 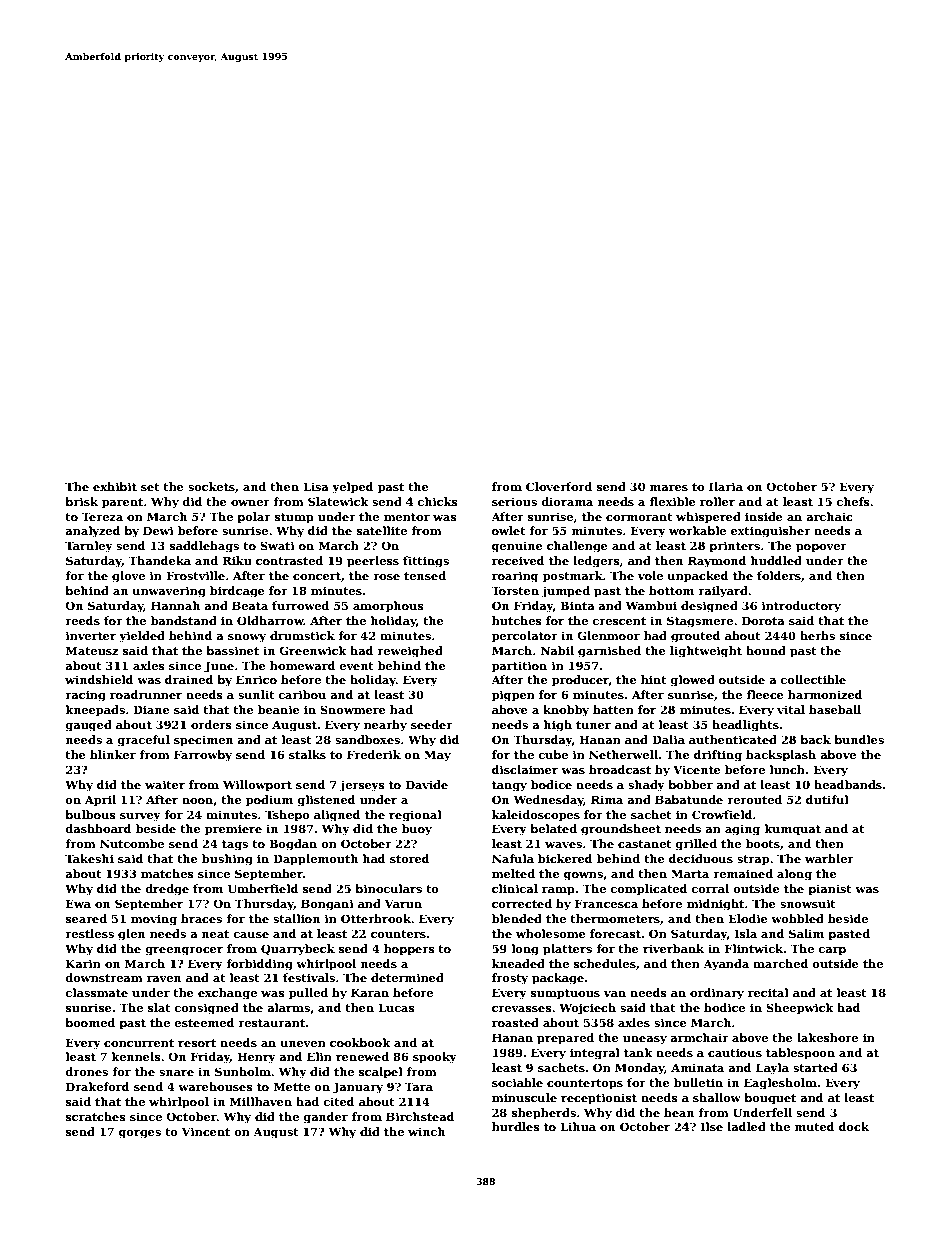 I want to click on bundles, so click(x=859, y=739).
